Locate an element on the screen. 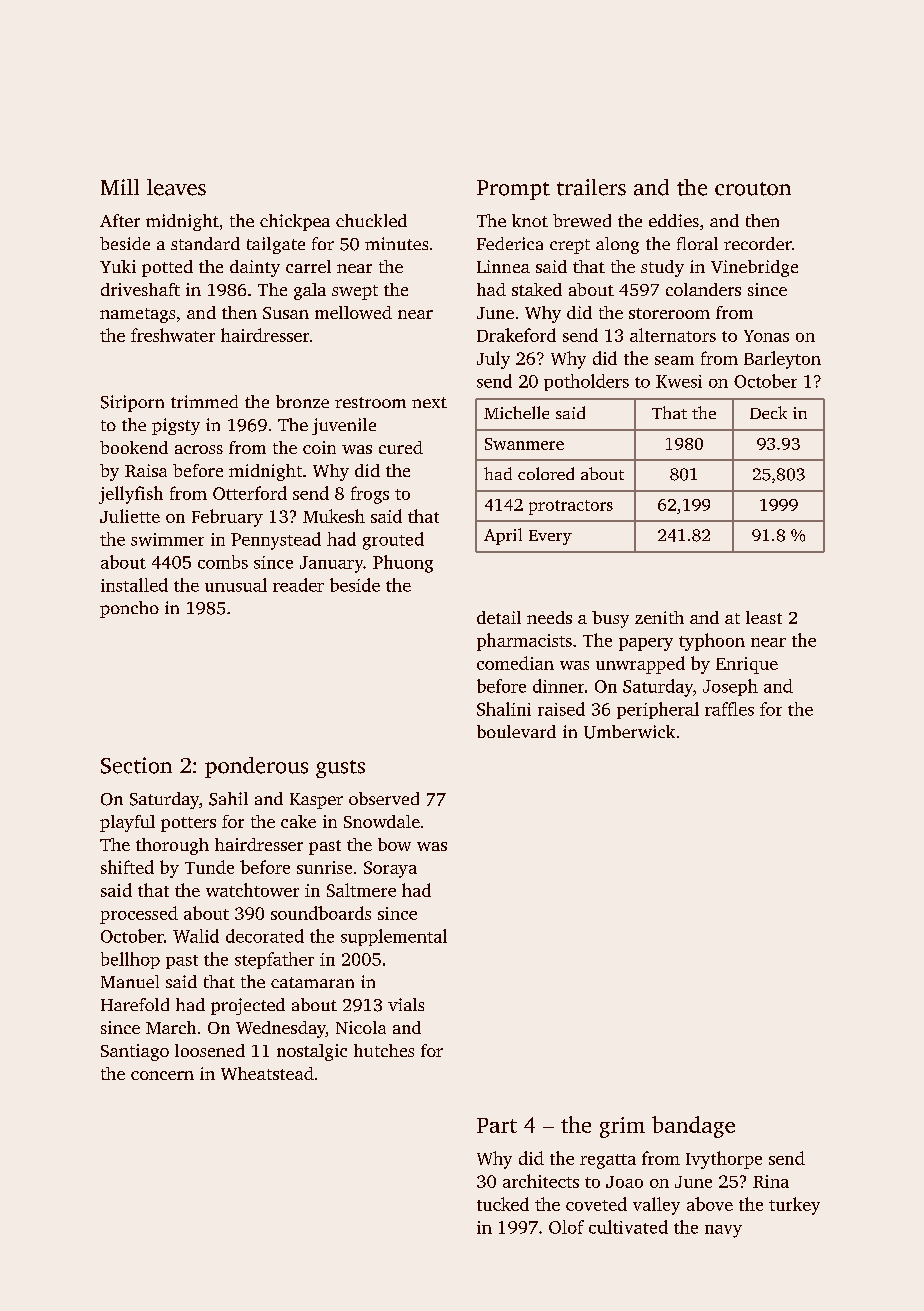  least is located at coordinates (764, 617).
